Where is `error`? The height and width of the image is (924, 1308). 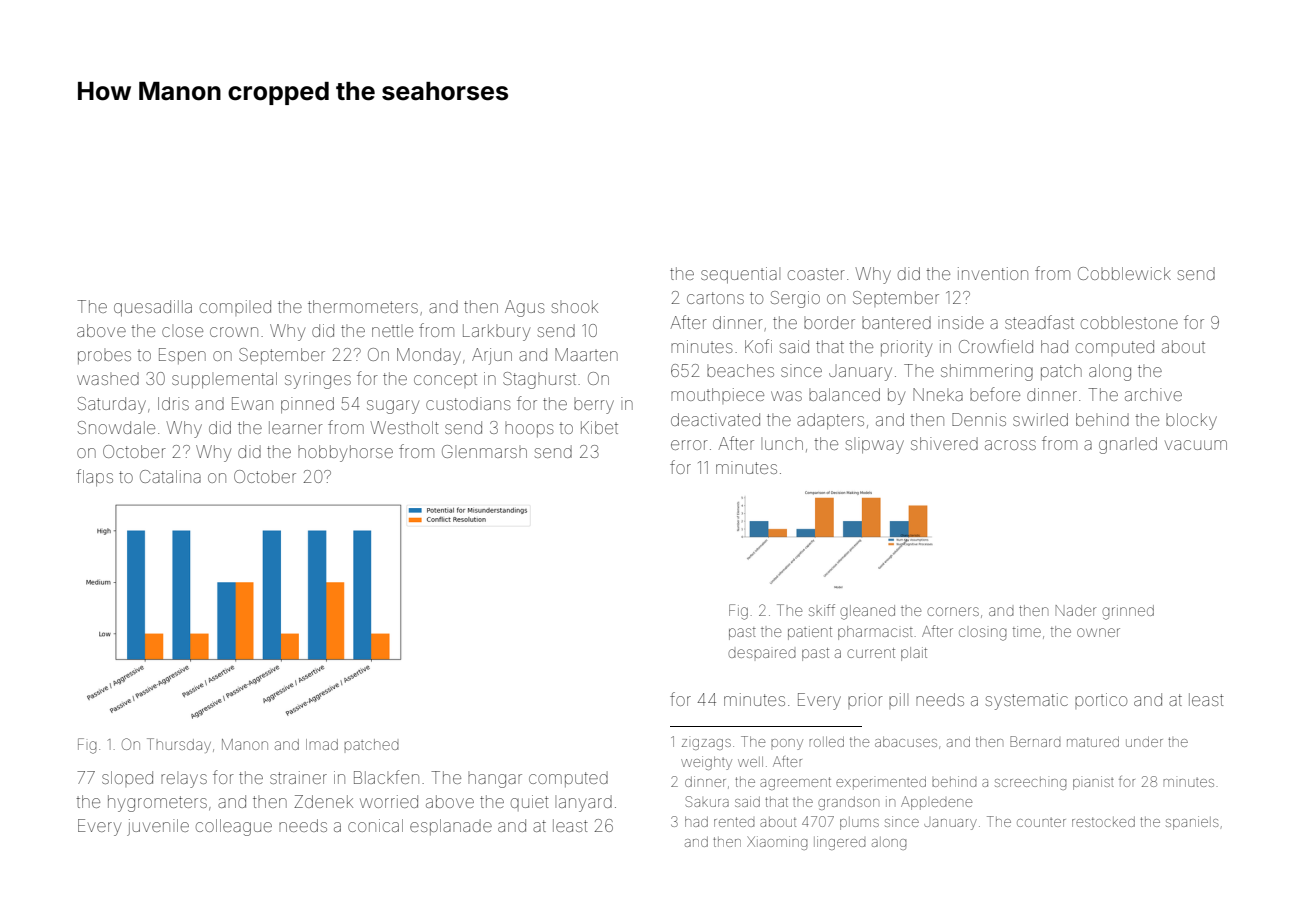
error is located at coordinates (689, 445).
